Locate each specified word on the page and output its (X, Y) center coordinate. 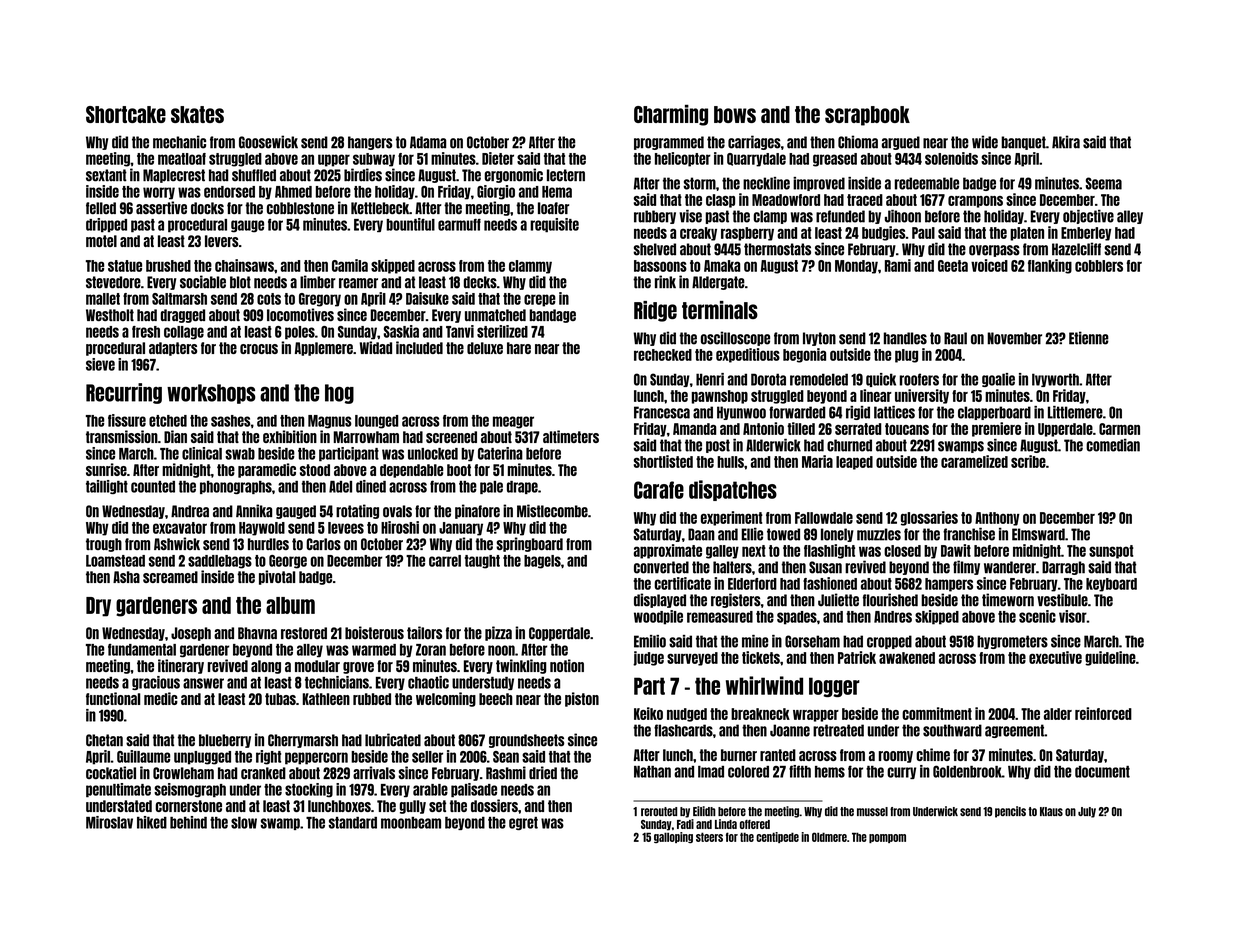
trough (104, 545)
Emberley (1086, 234)
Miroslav (109, 822)
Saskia (401, 331)
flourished (890, 600)
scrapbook (867, 116)
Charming (671, 115)
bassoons (660, 266)
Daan (701, 534)
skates (197, 114)
